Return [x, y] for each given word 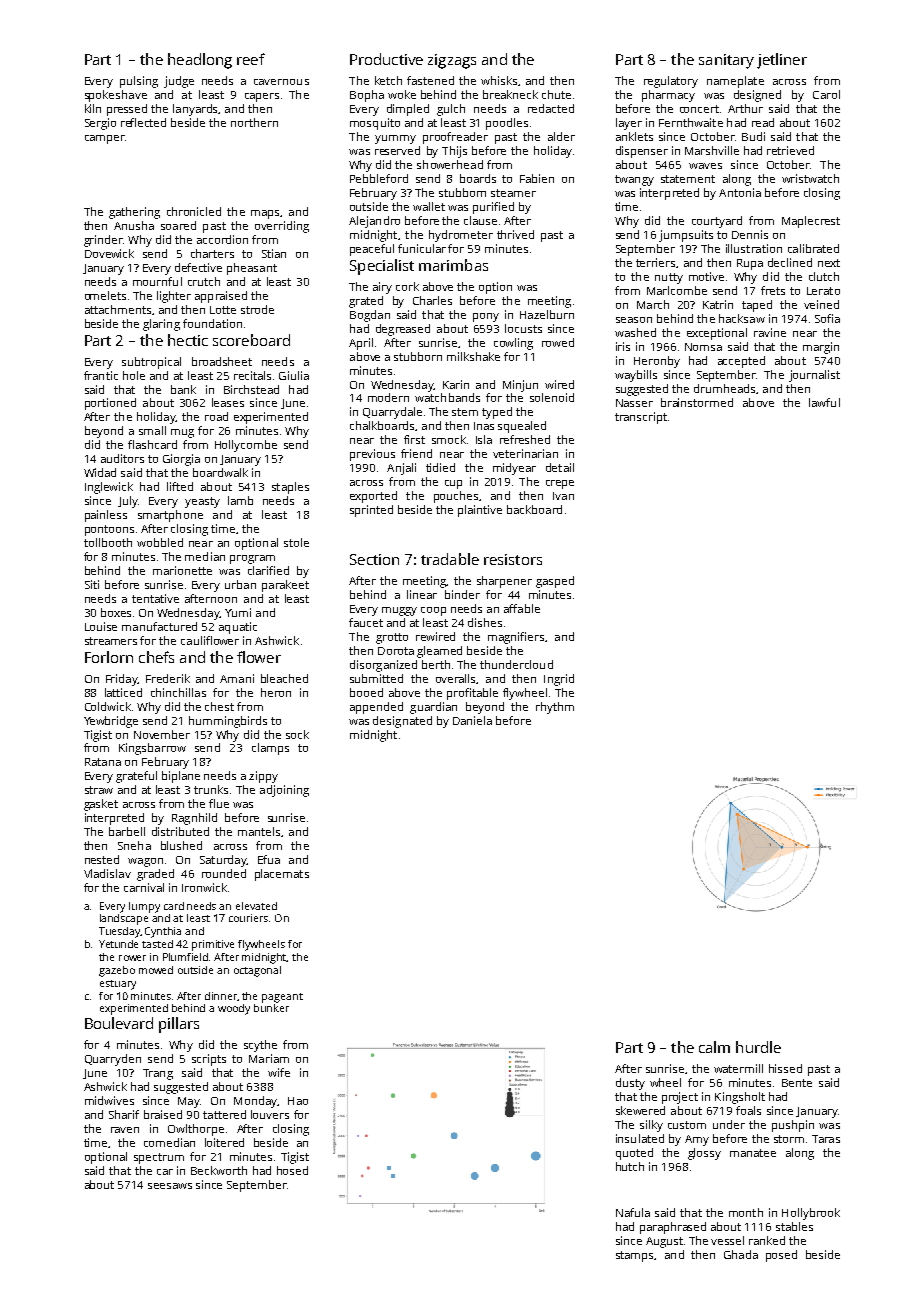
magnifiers [516, 638]
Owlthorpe [196, 1130]
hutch [630, 1166]
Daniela [472, 720]
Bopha [367, 96]
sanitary [726, 61]
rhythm [555, 708]
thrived [515, 234]
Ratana [103, 762]
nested [102, 859]
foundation [212, 323]
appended [376, 708]
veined [821, 304]
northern [254, 122]
